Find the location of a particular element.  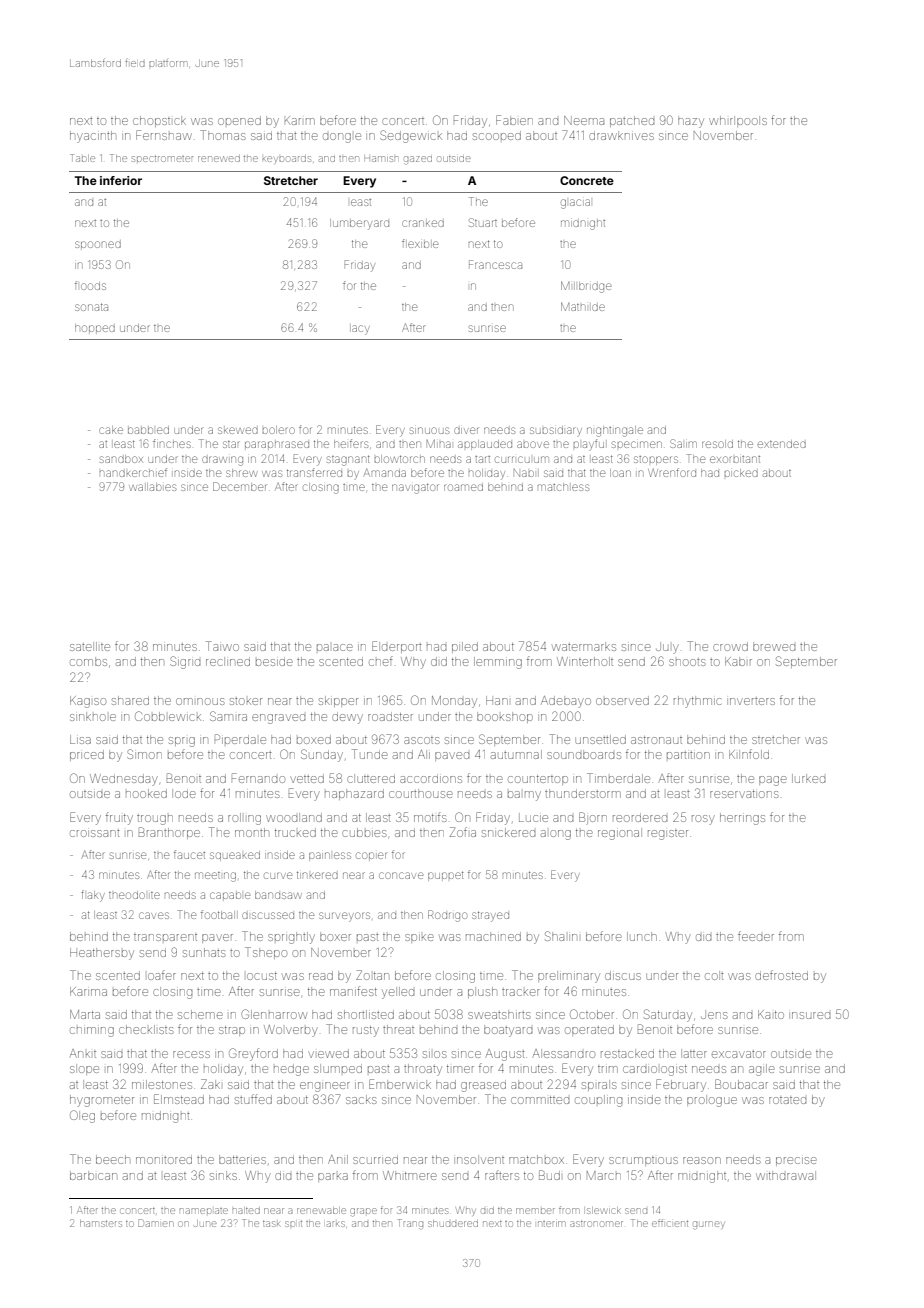

bolero is located at coordinates (279, 430).
